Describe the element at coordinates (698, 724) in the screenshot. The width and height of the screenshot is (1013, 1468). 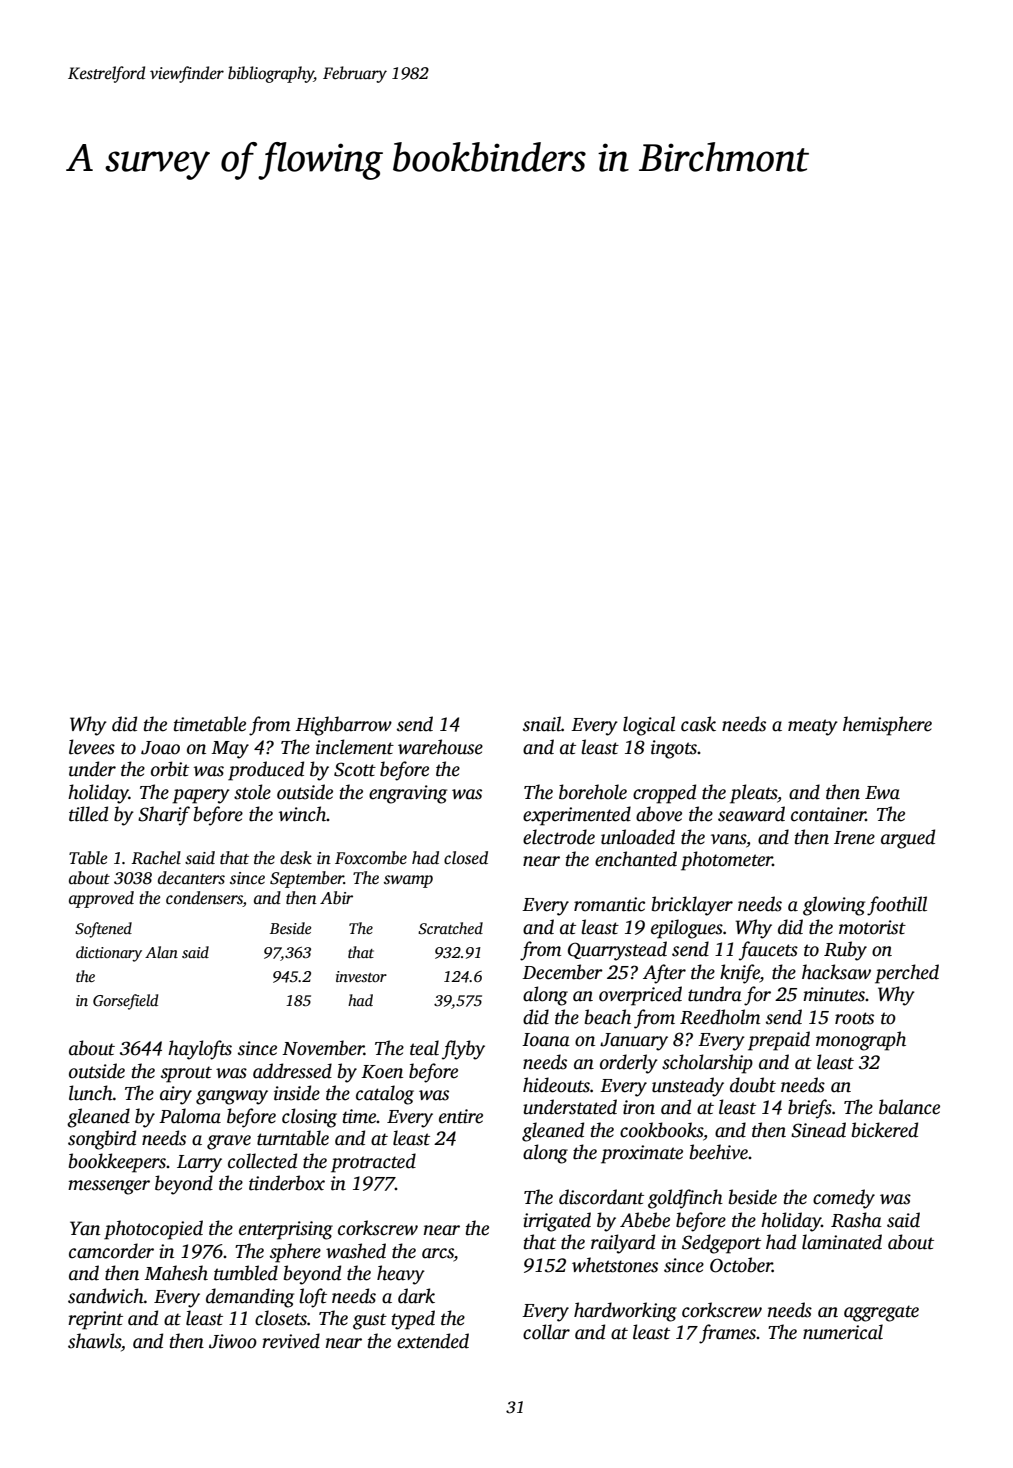
I see `cask` at that location.
